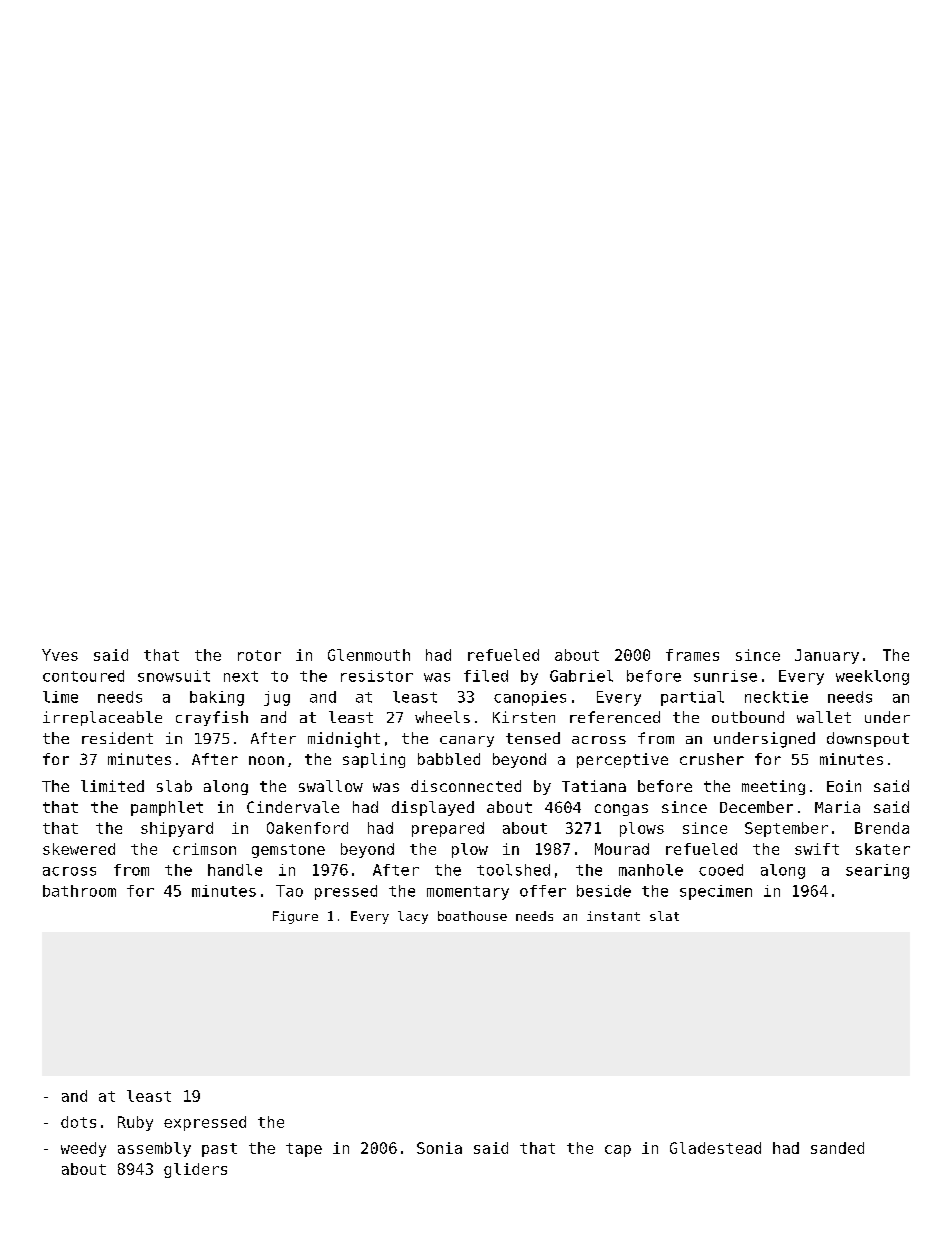  Describe the element at coordinates (259, 655) in the document. I see `rotor` at that location.
